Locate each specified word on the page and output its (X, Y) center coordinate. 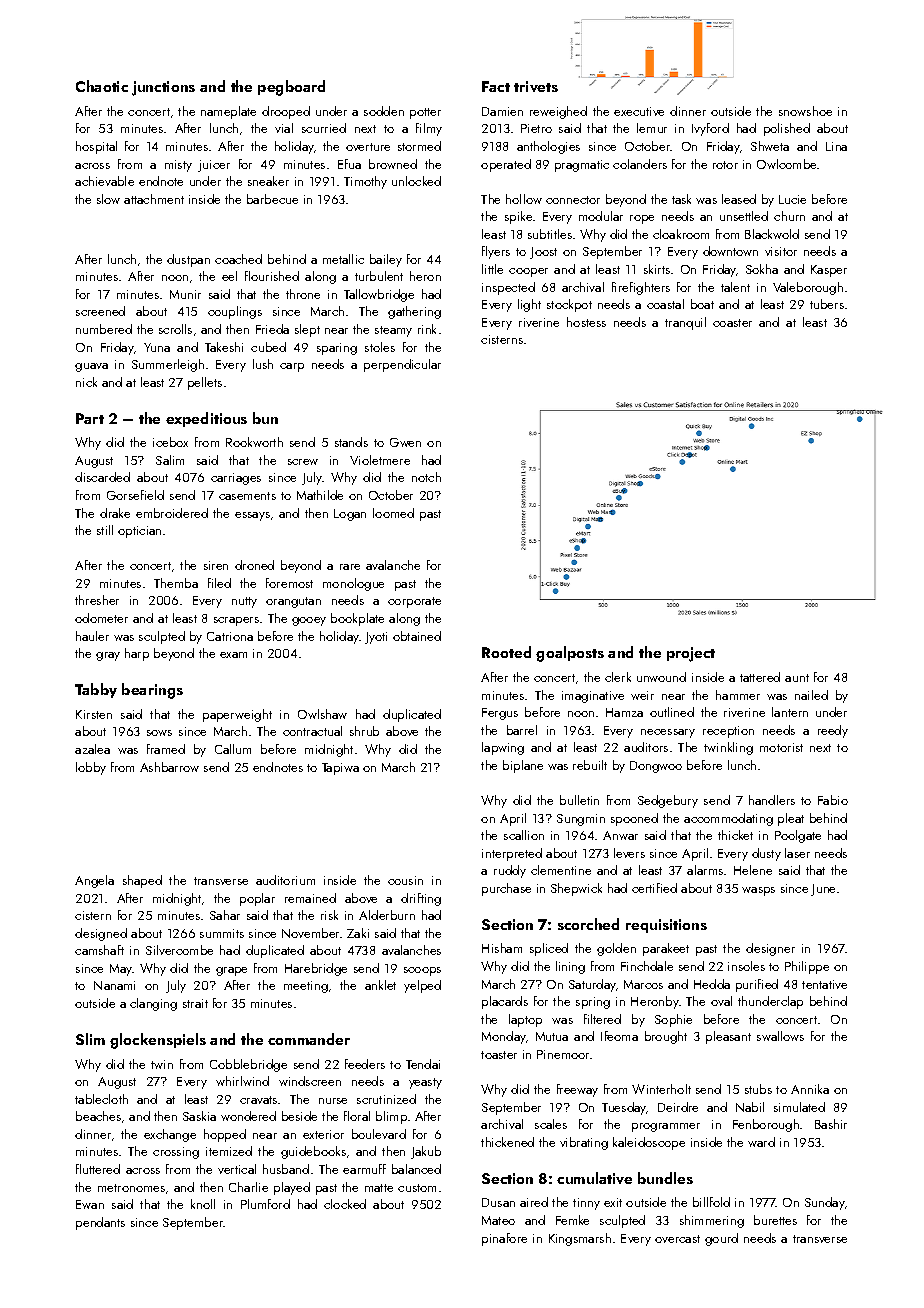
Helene (753, 870)
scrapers (236, 621)
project (691, 654)
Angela (94, 881)
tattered (760, 677)
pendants (100, 1223)
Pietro (536, 128)
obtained (417, 636)
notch (426, 477)
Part (90, 418)
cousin (405, 880)
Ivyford (710, 129)
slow (108, 199)
